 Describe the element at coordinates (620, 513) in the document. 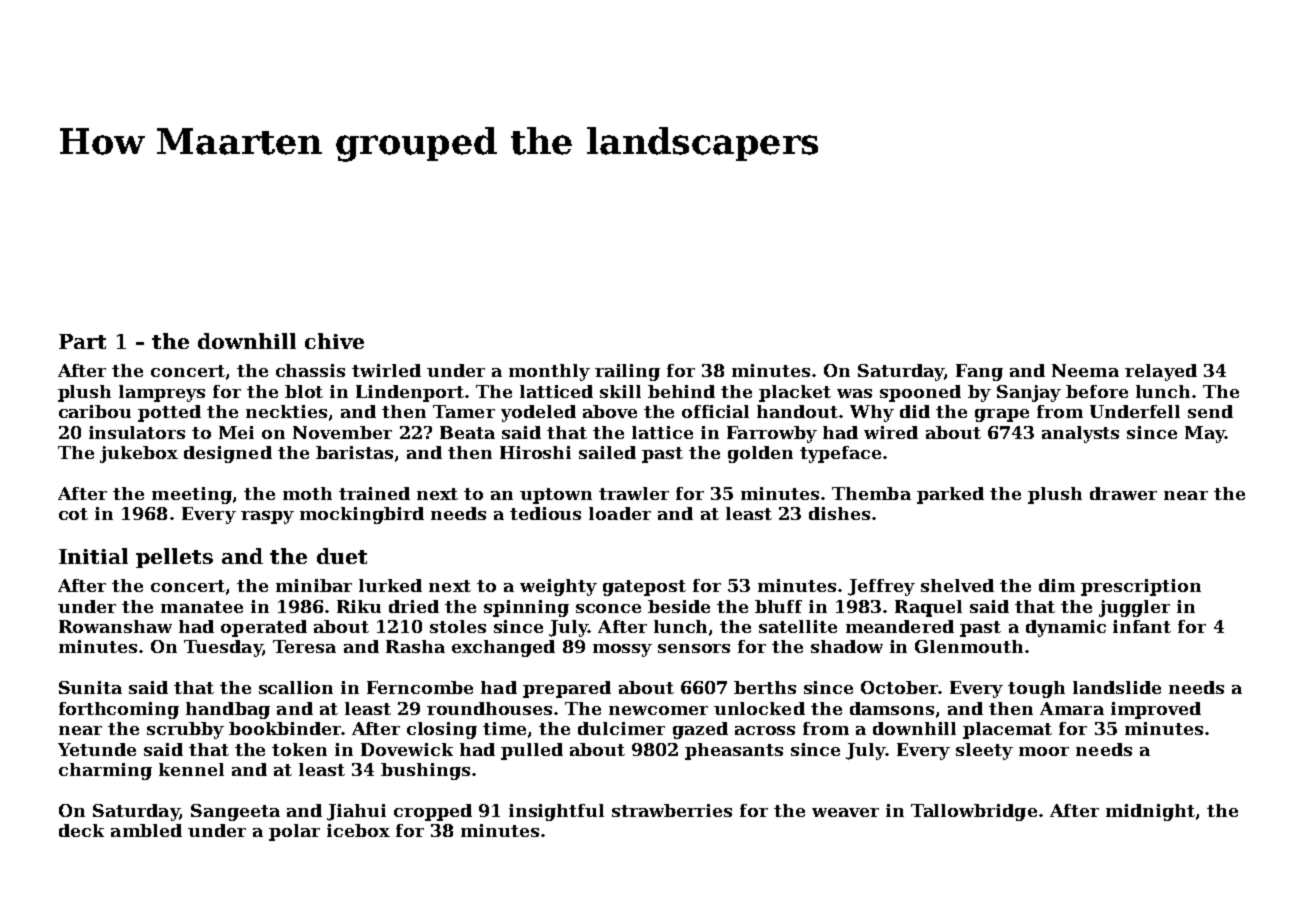

I see `loader` at that location.
